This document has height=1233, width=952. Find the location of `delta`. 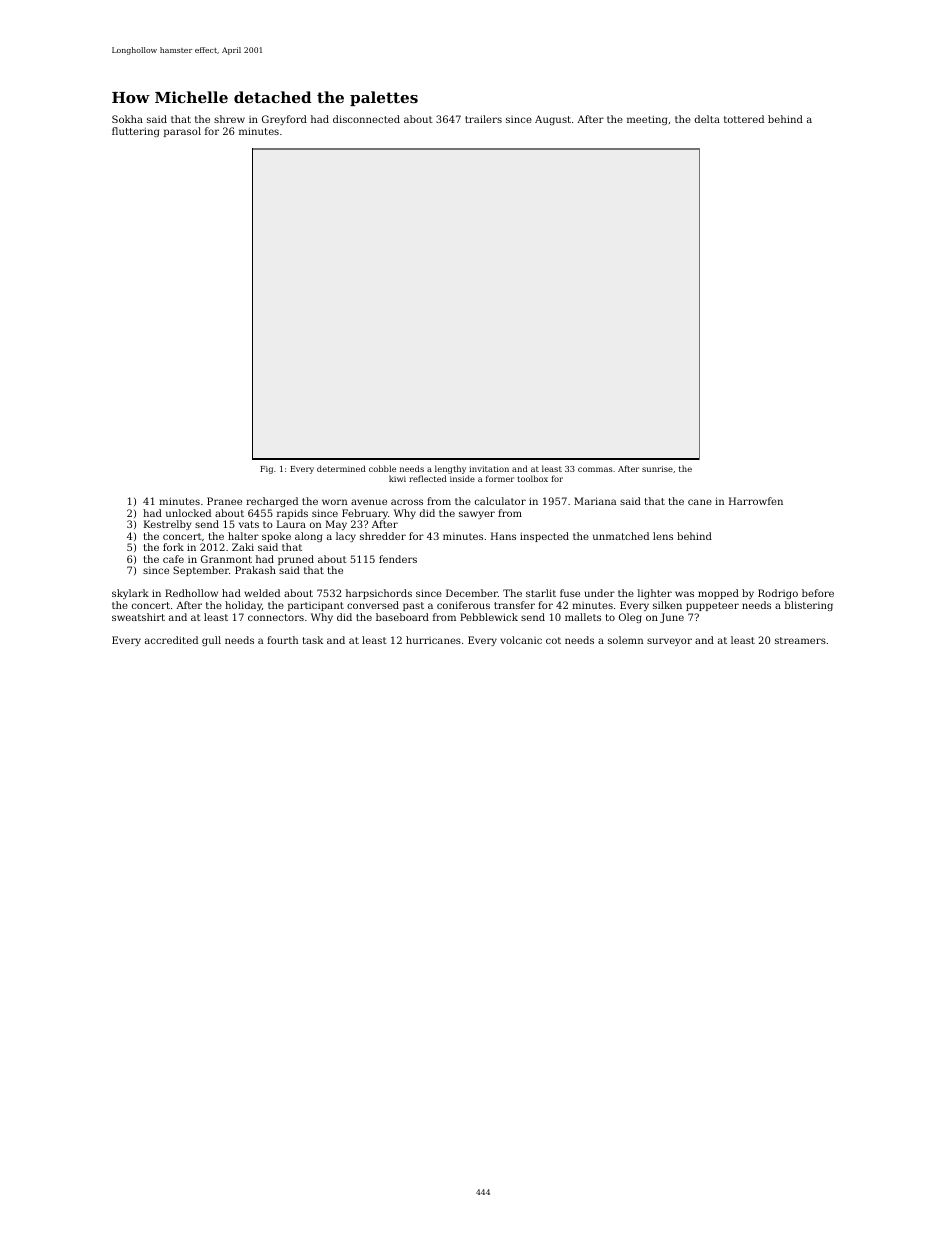

delta is located at coordinates (707, 119).
